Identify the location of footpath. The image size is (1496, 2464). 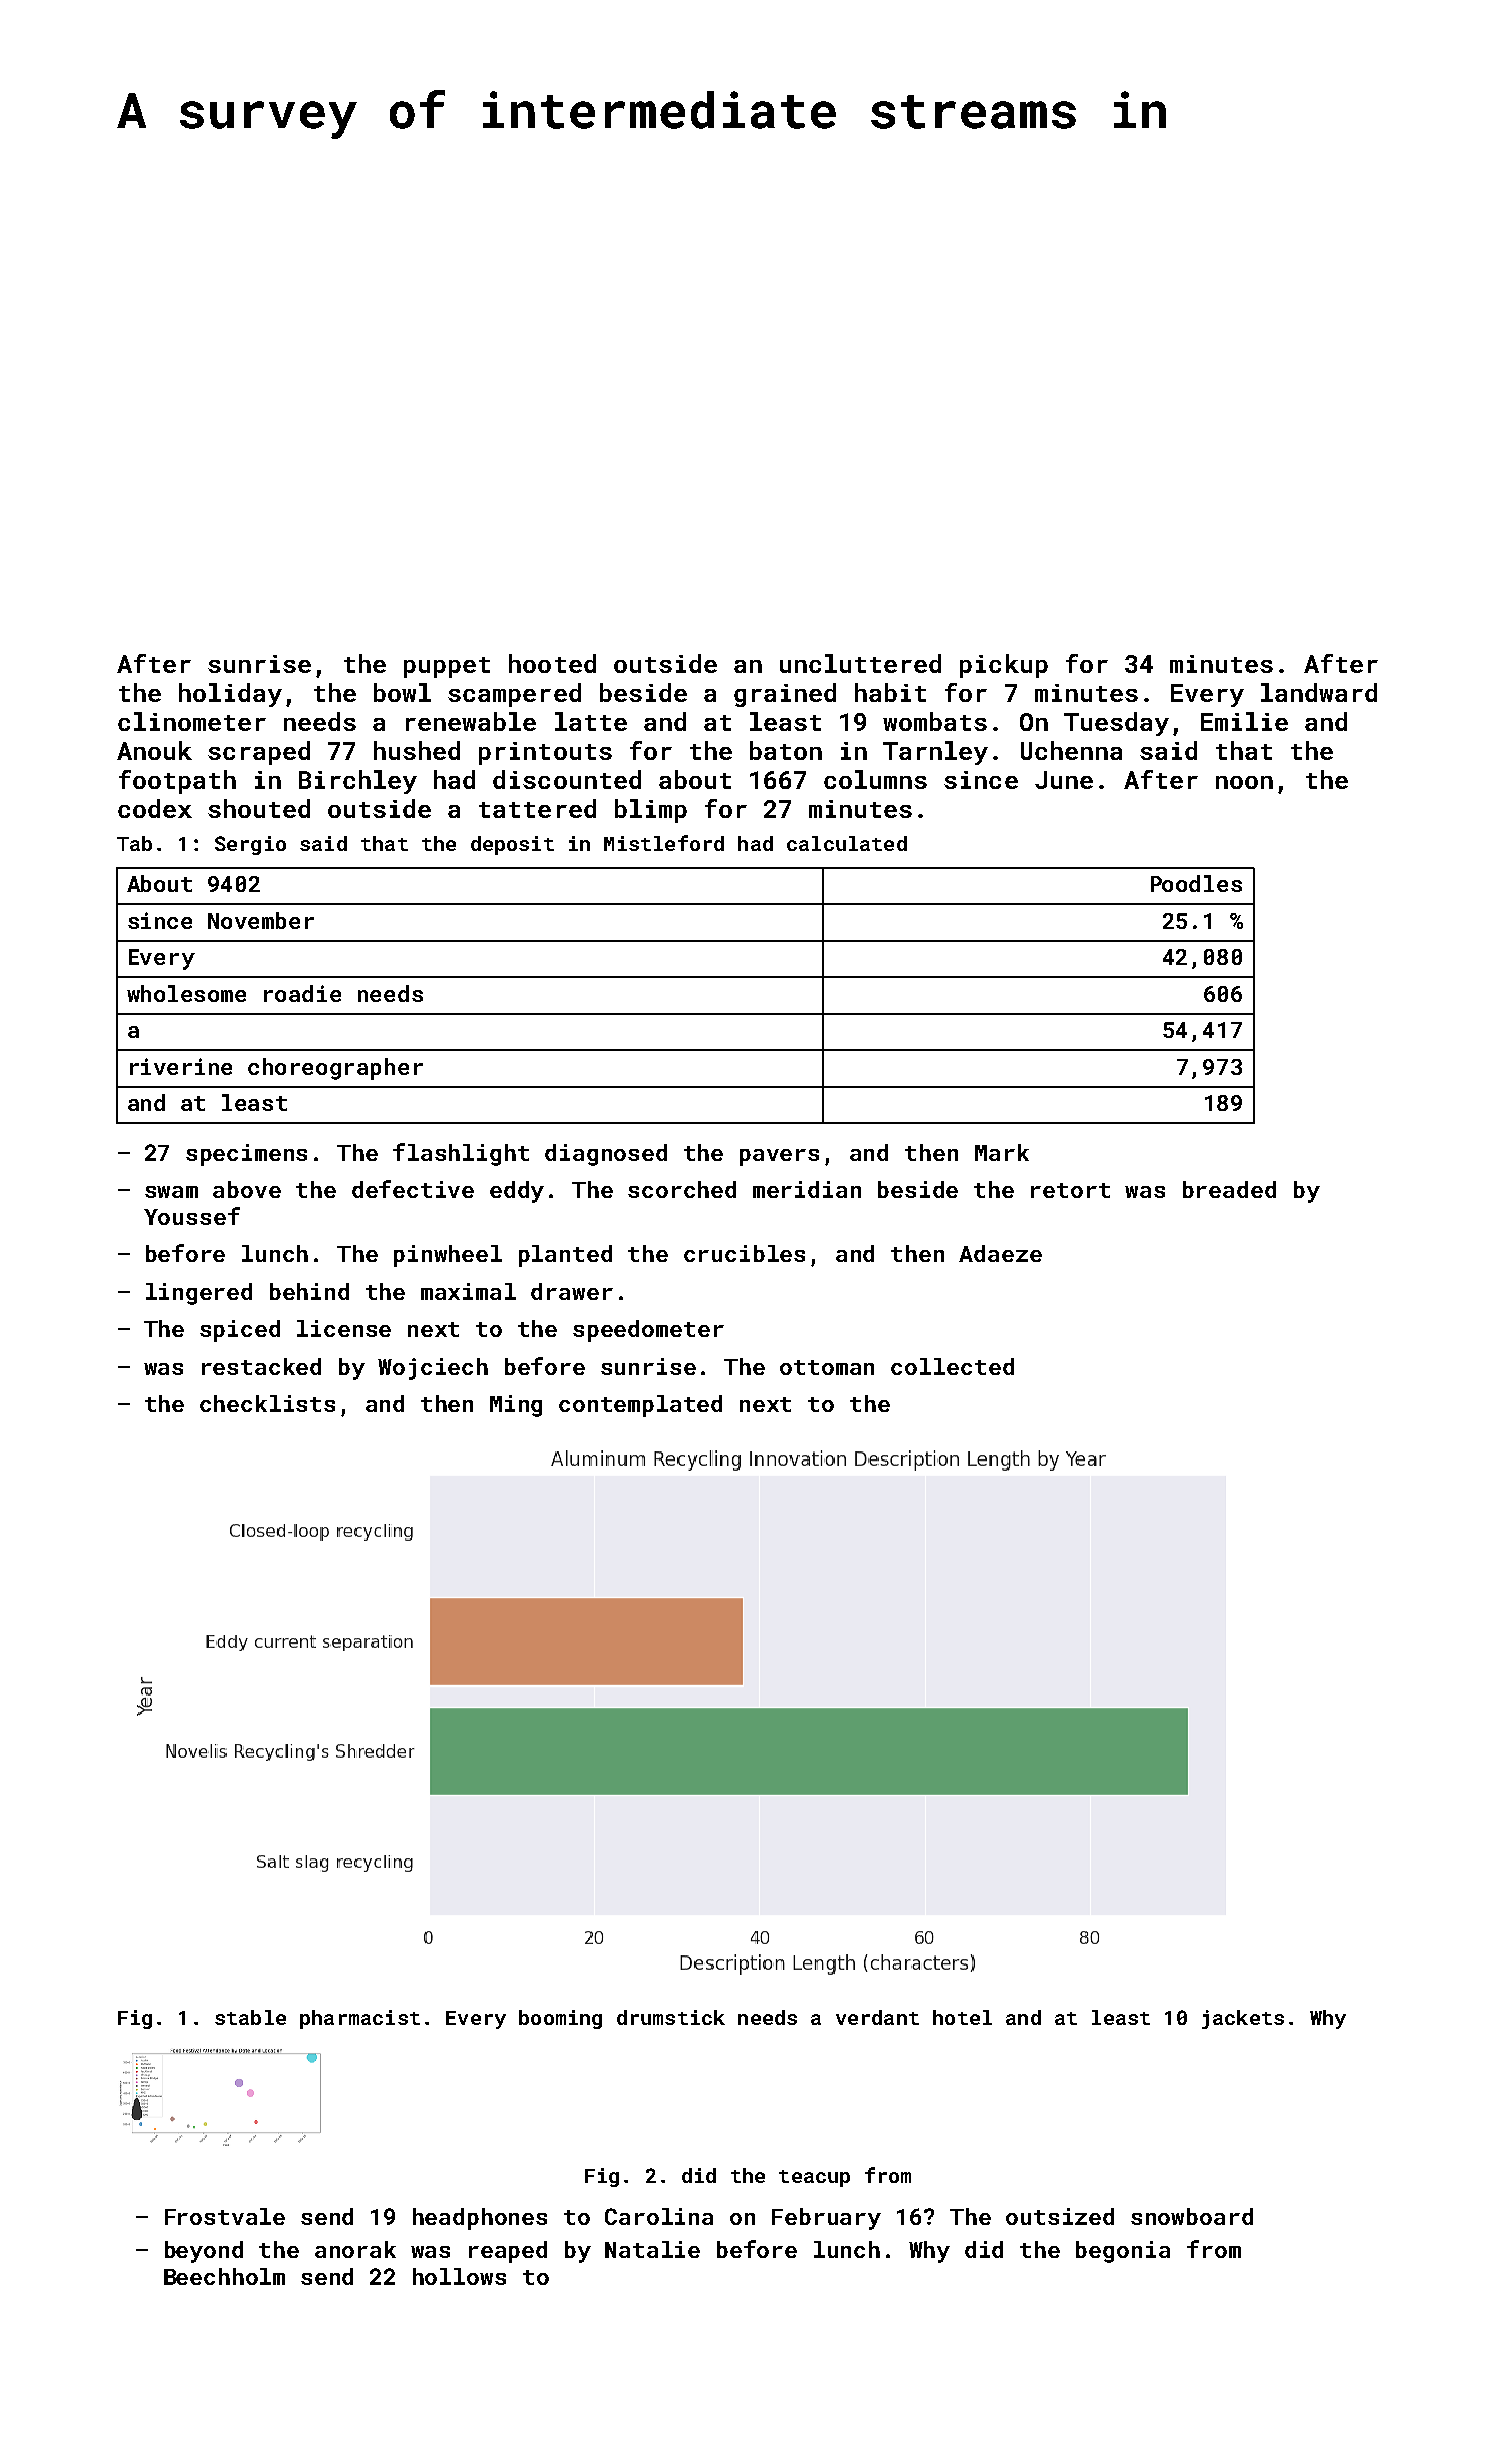
(177, 782).
